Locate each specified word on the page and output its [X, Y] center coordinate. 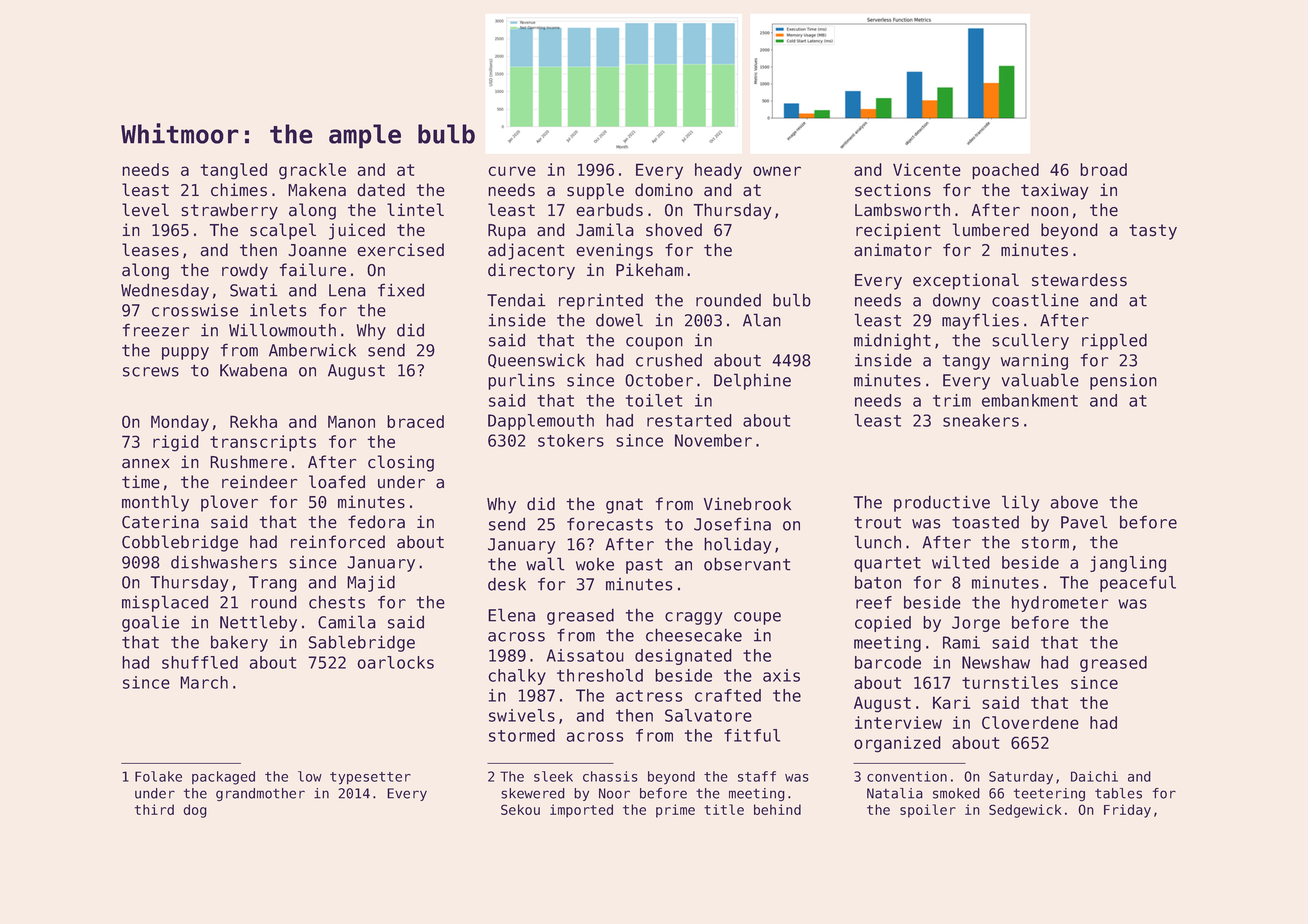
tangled [233, 171]
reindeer [260, 482]
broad [1103, 169]
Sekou [520, 809]
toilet [654, 400]
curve [512, 171]
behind [777, 809]
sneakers [981, 420]
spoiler [928, 811]
